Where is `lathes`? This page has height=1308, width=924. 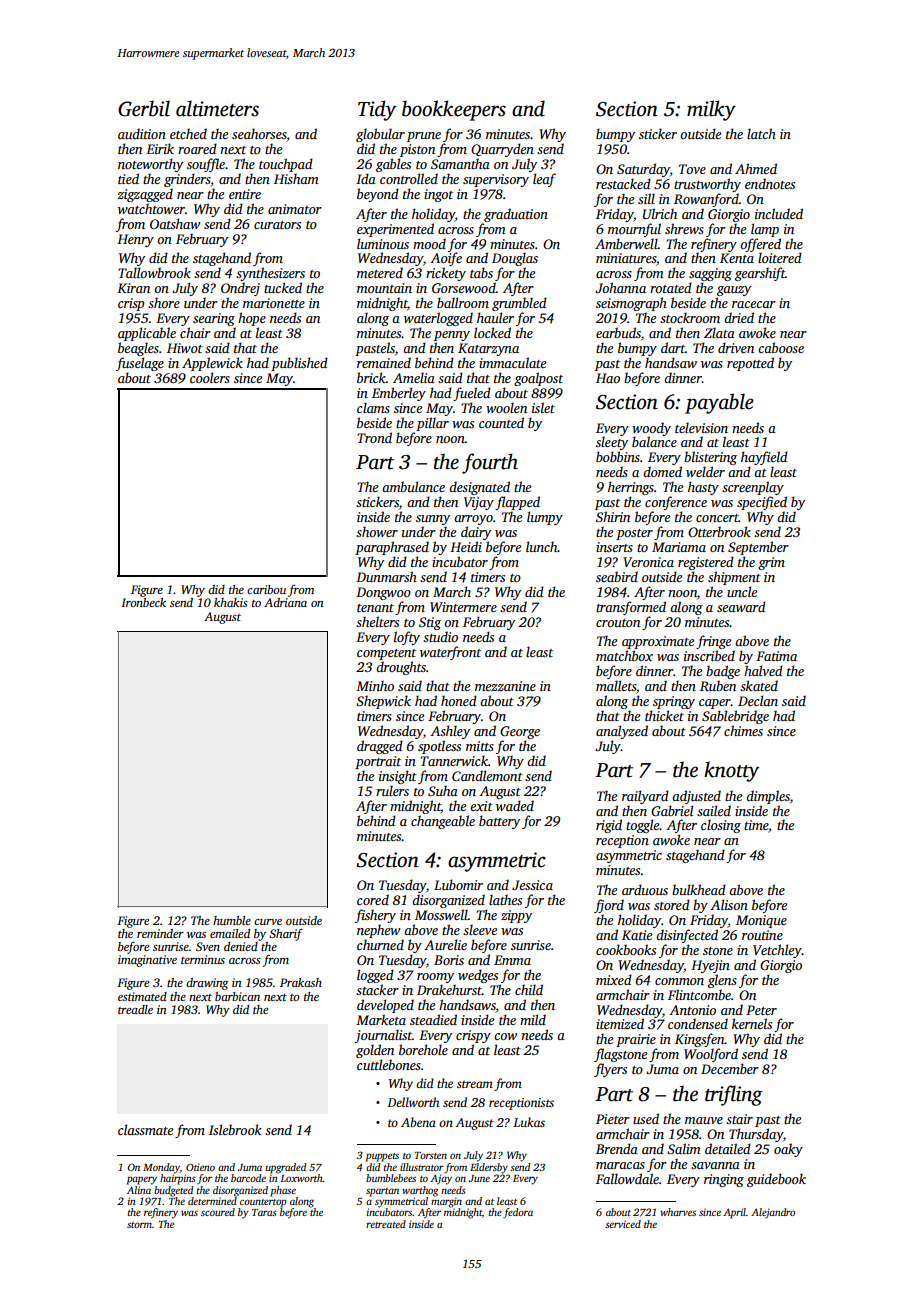 lathes is located at coordinates (505, 899).
